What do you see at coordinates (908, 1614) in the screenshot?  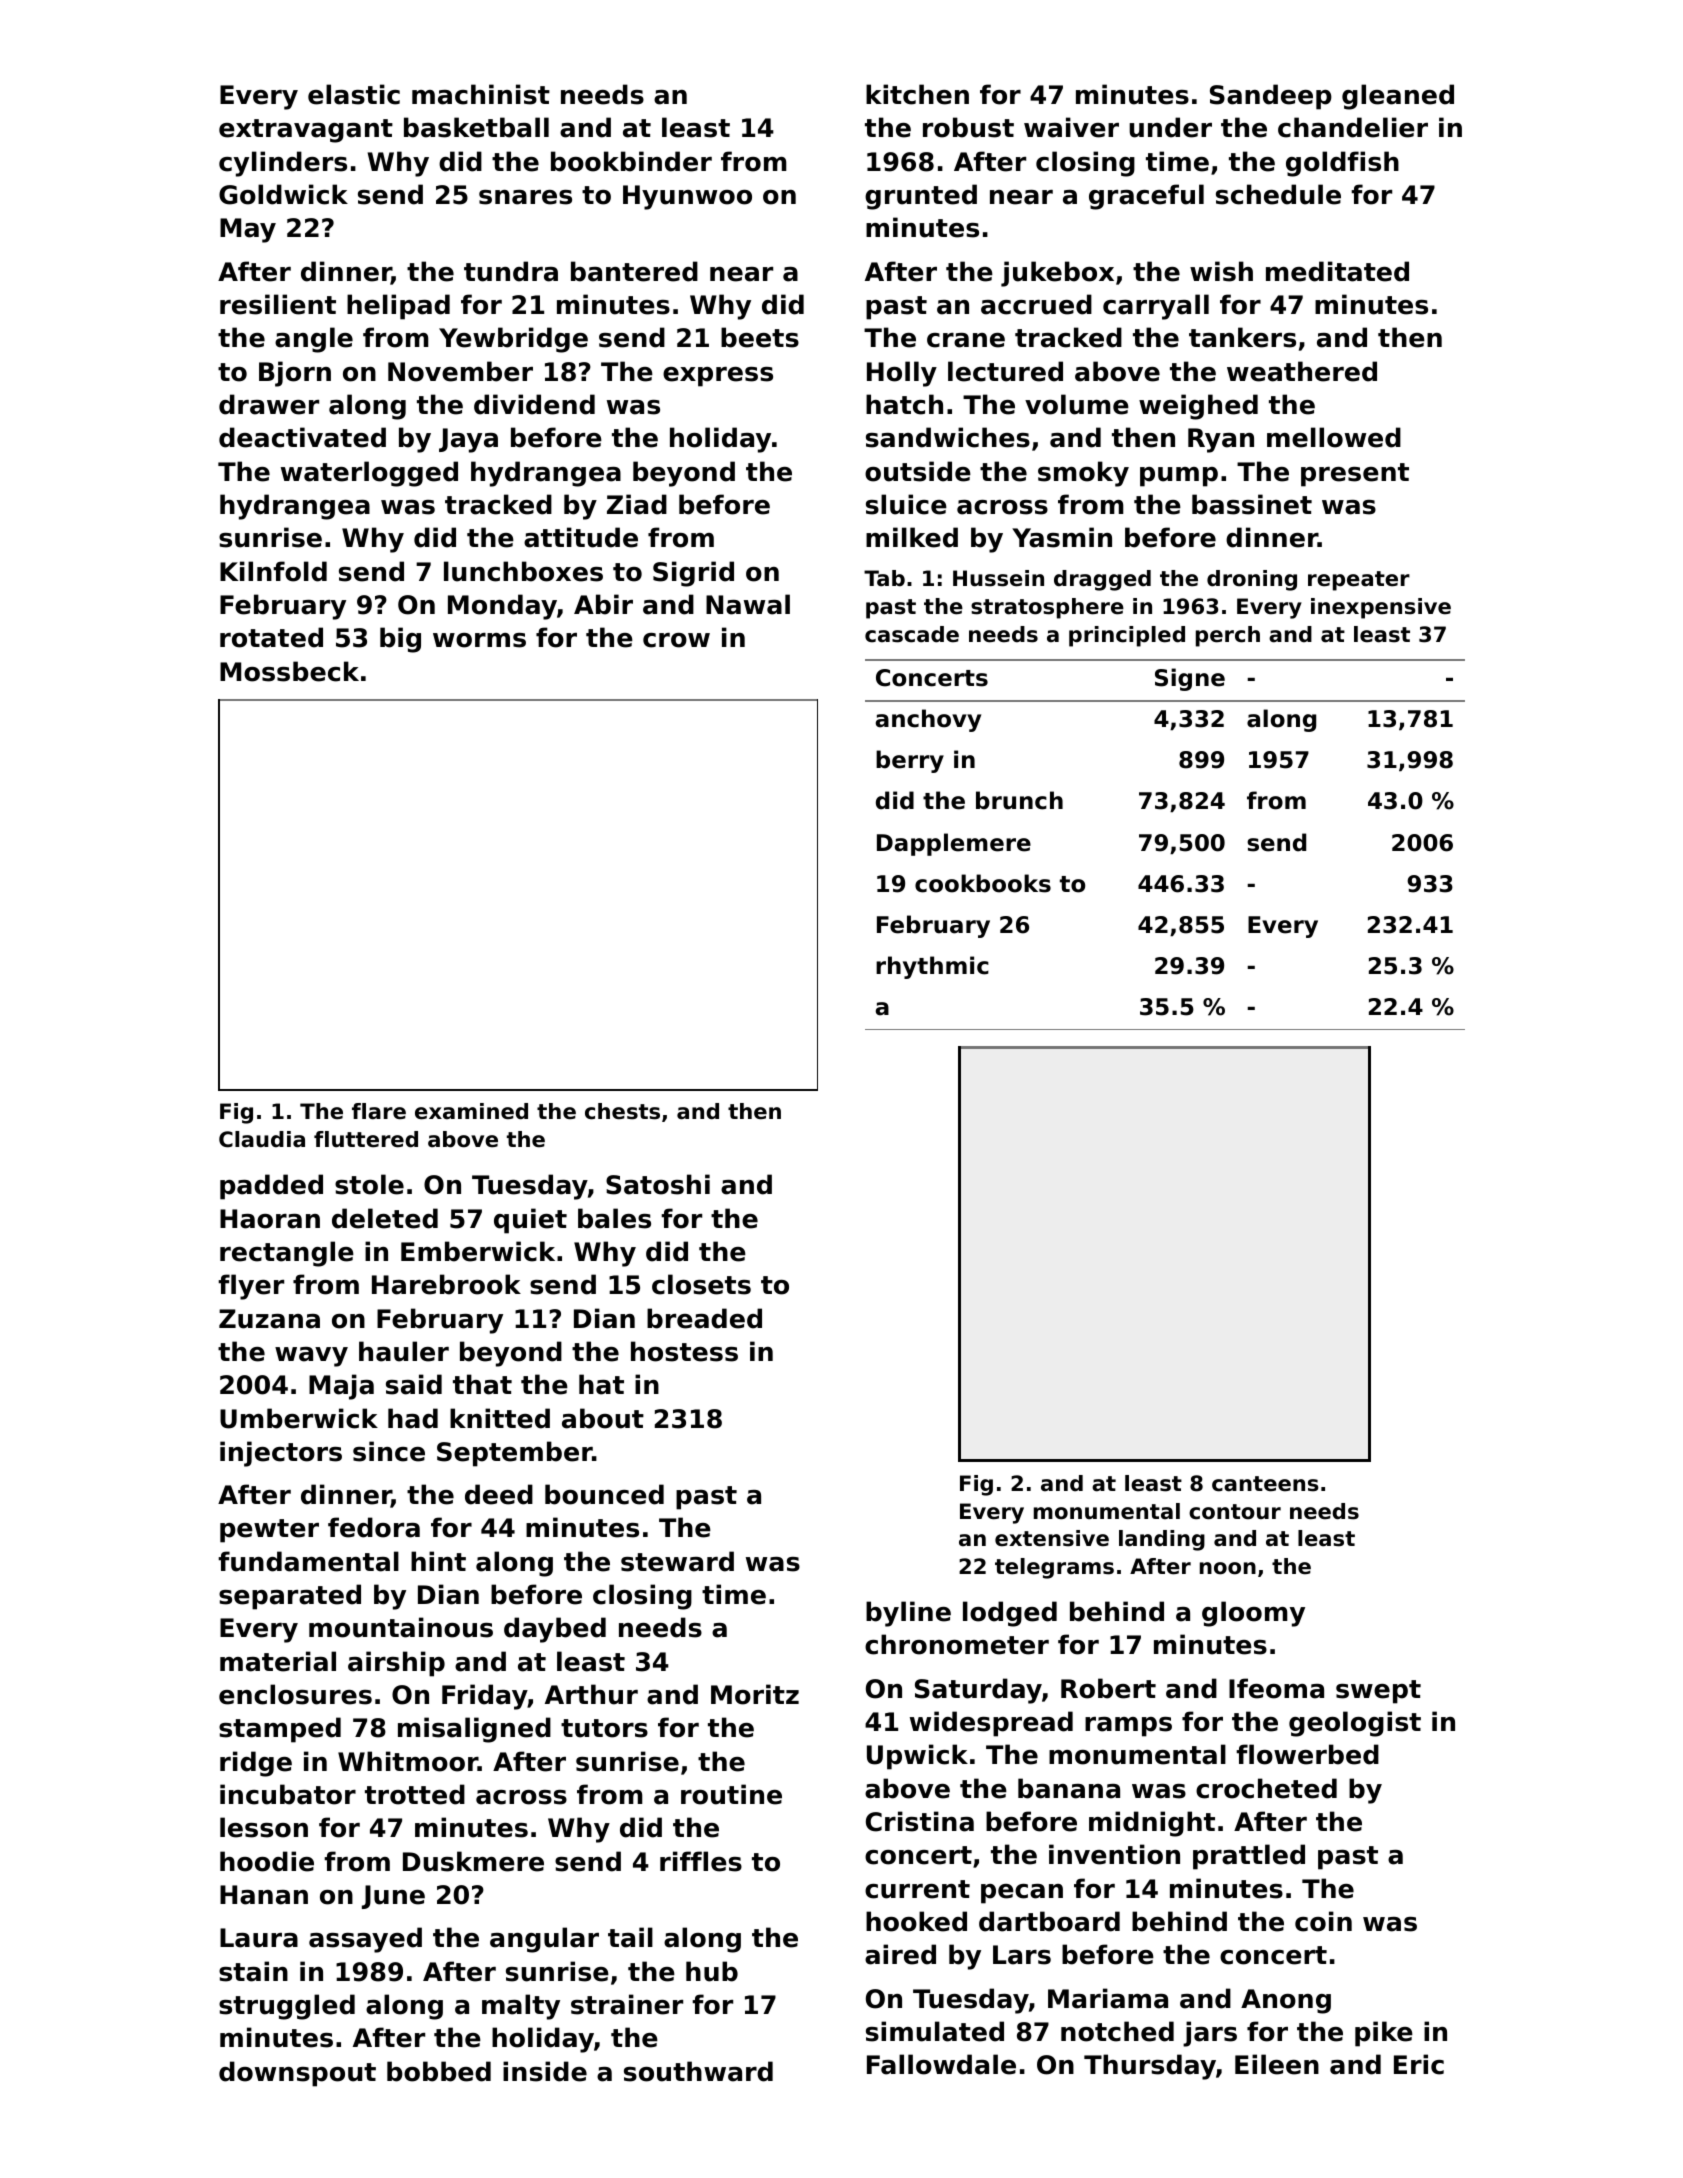 I see `byline` at bounding box center [908, 1614].
